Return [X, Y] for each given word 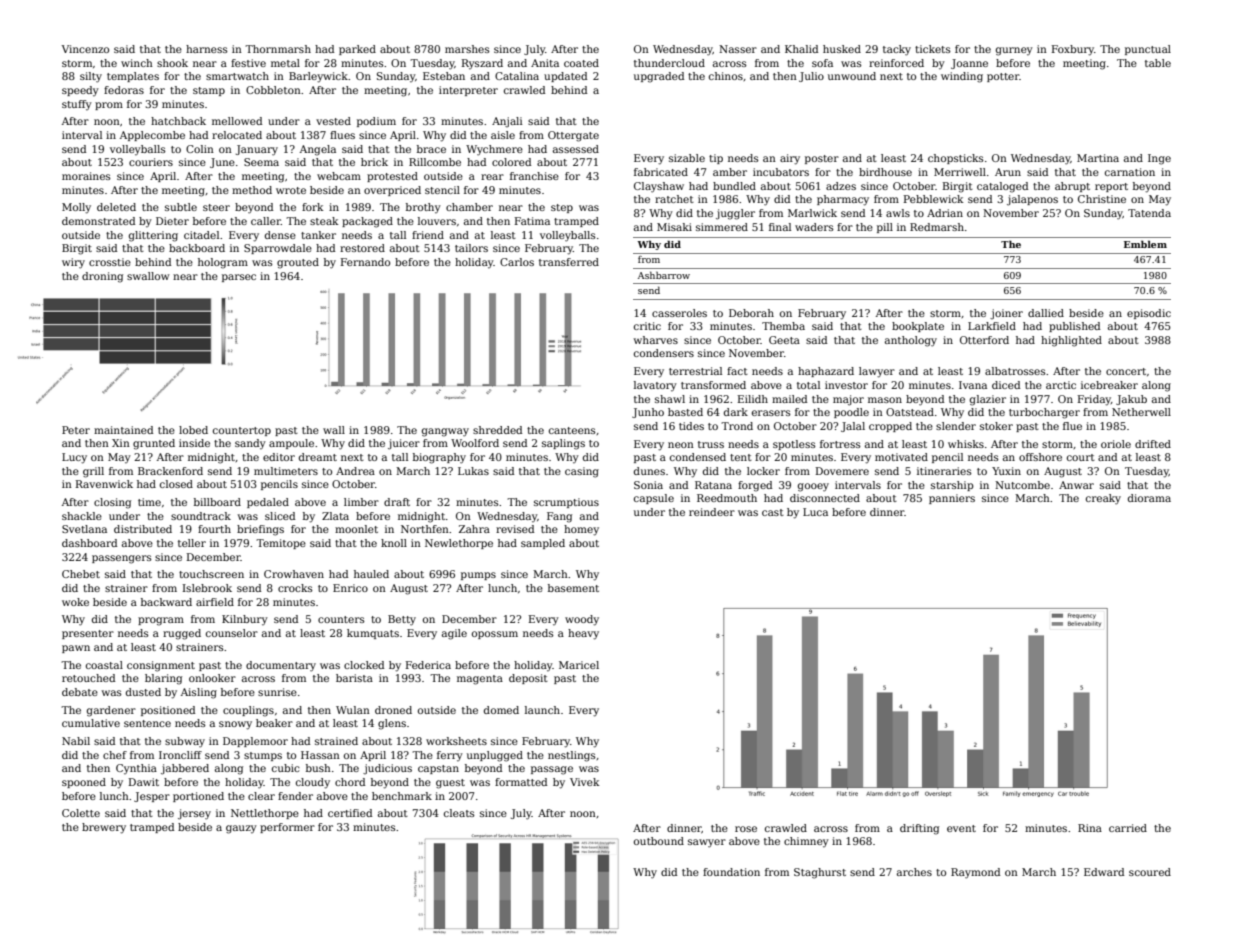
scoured [1150, 872]
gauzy [241, 829]
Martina [1098, 158]
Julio [811, 77]
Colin [200, 149]
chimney [806, 842]
